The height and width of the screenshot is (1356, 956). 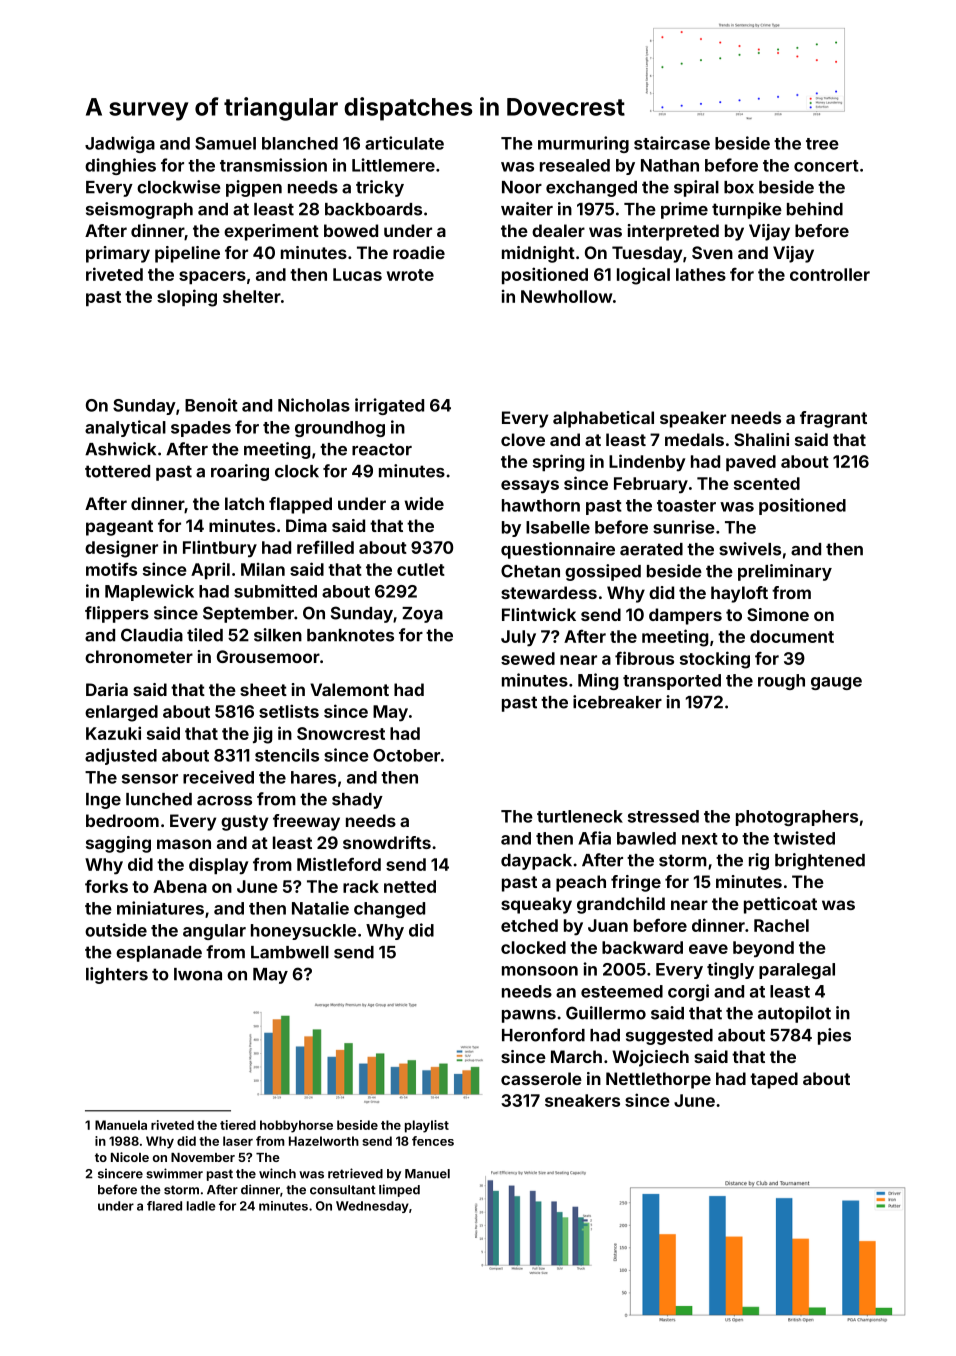 What do you see at coordinates (238, 1125) in the screenshot?
I see `tiered` at bounding box center [238, 1125].
